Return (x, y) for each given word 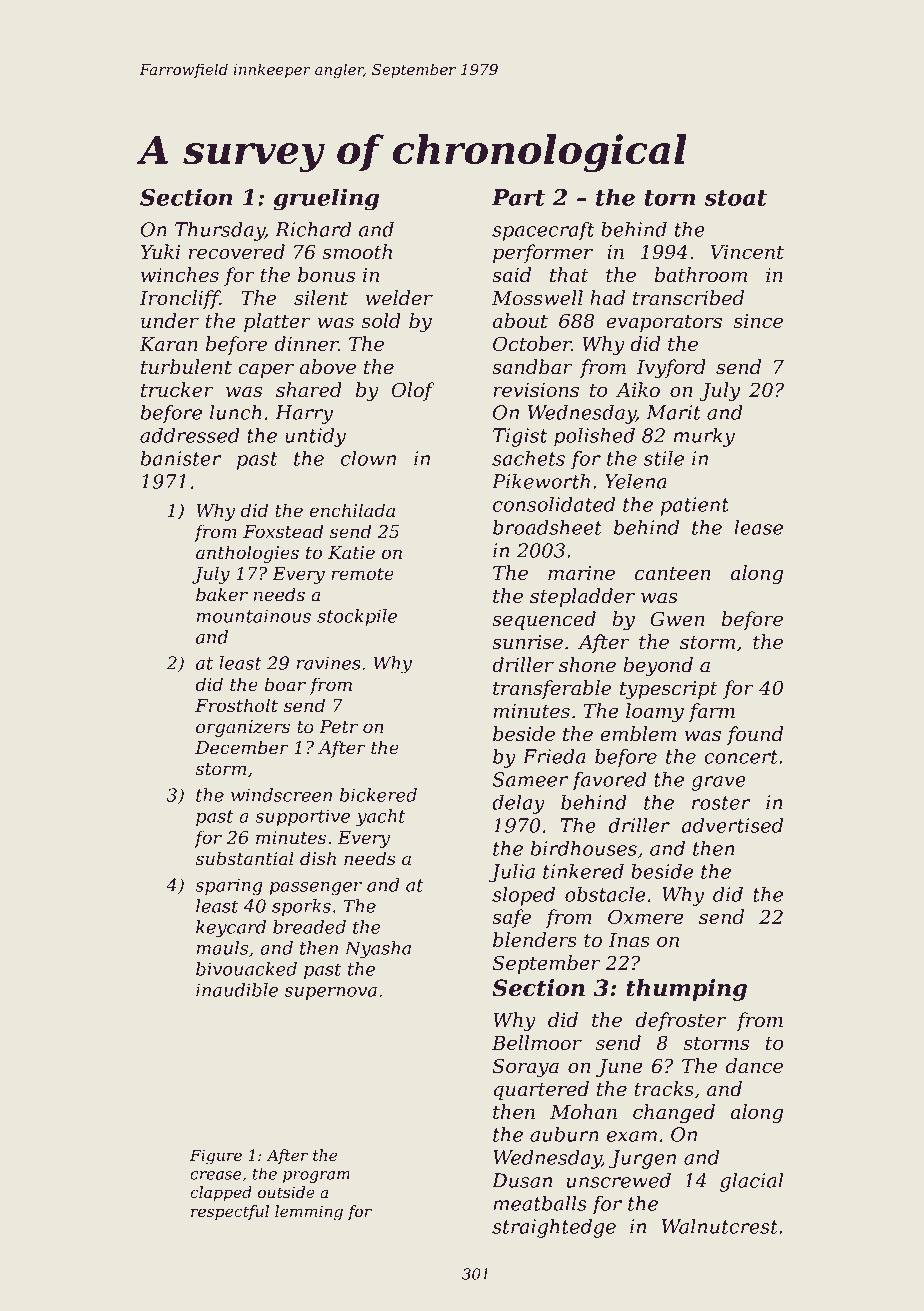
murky (704, 437)
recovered (237, 252)
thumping (686, 990)
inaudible (237, 990)
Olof (413, 391)
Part (518, 197)
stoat (735, 198)
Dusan (522, 1180)
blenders (535, 940)
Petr (338, 727)
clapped (221, 1194)
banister (181, 458)
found (755, 735)
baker (222, 594)
